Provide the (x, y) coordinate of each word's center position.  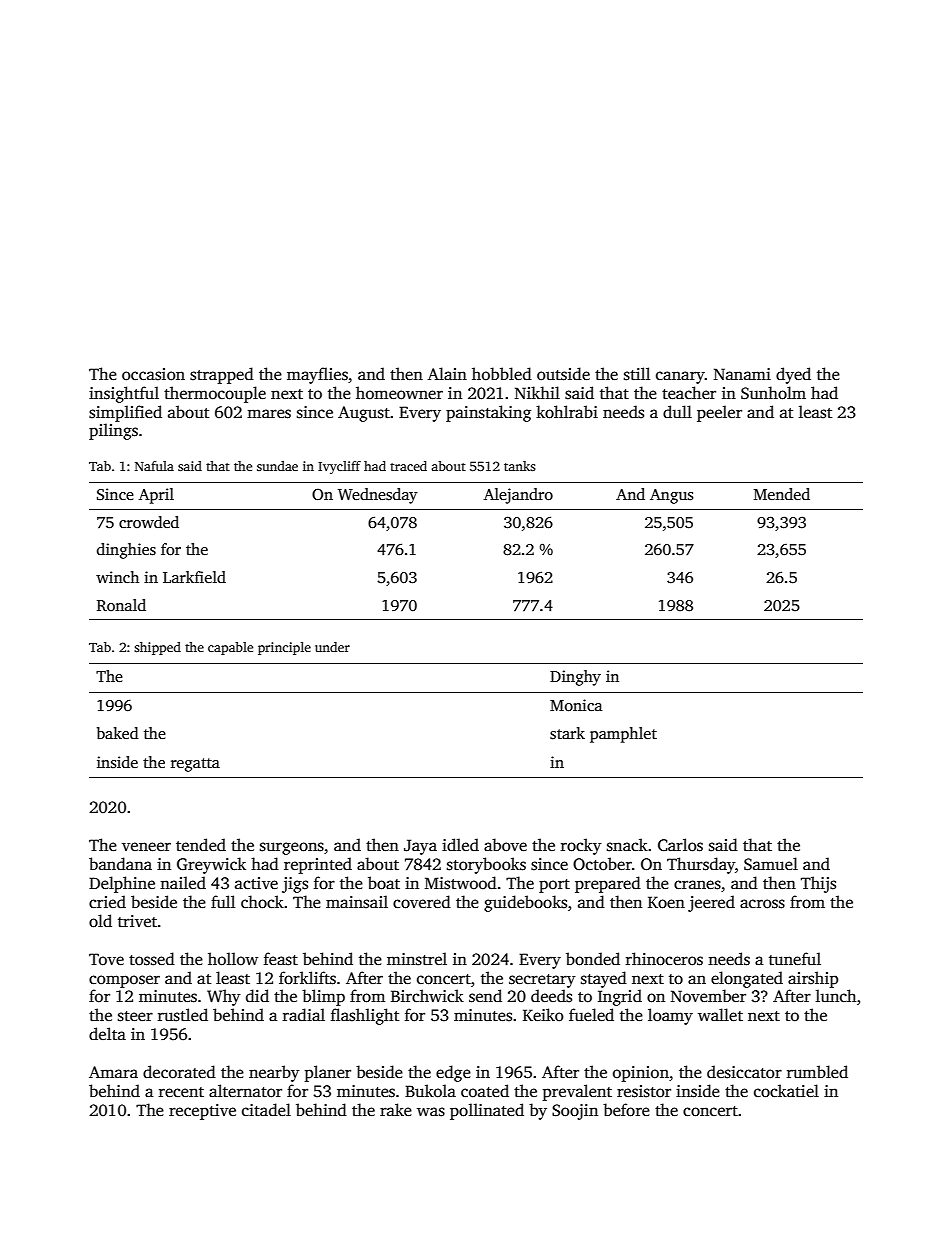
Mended (782, 494)
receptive (202, 1112)
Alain (447, 373)
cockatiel (786, 1091)
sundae (277, 466)
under (332, 647)
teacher (689, 392)
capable (230, 648)
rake (396, 1109)
